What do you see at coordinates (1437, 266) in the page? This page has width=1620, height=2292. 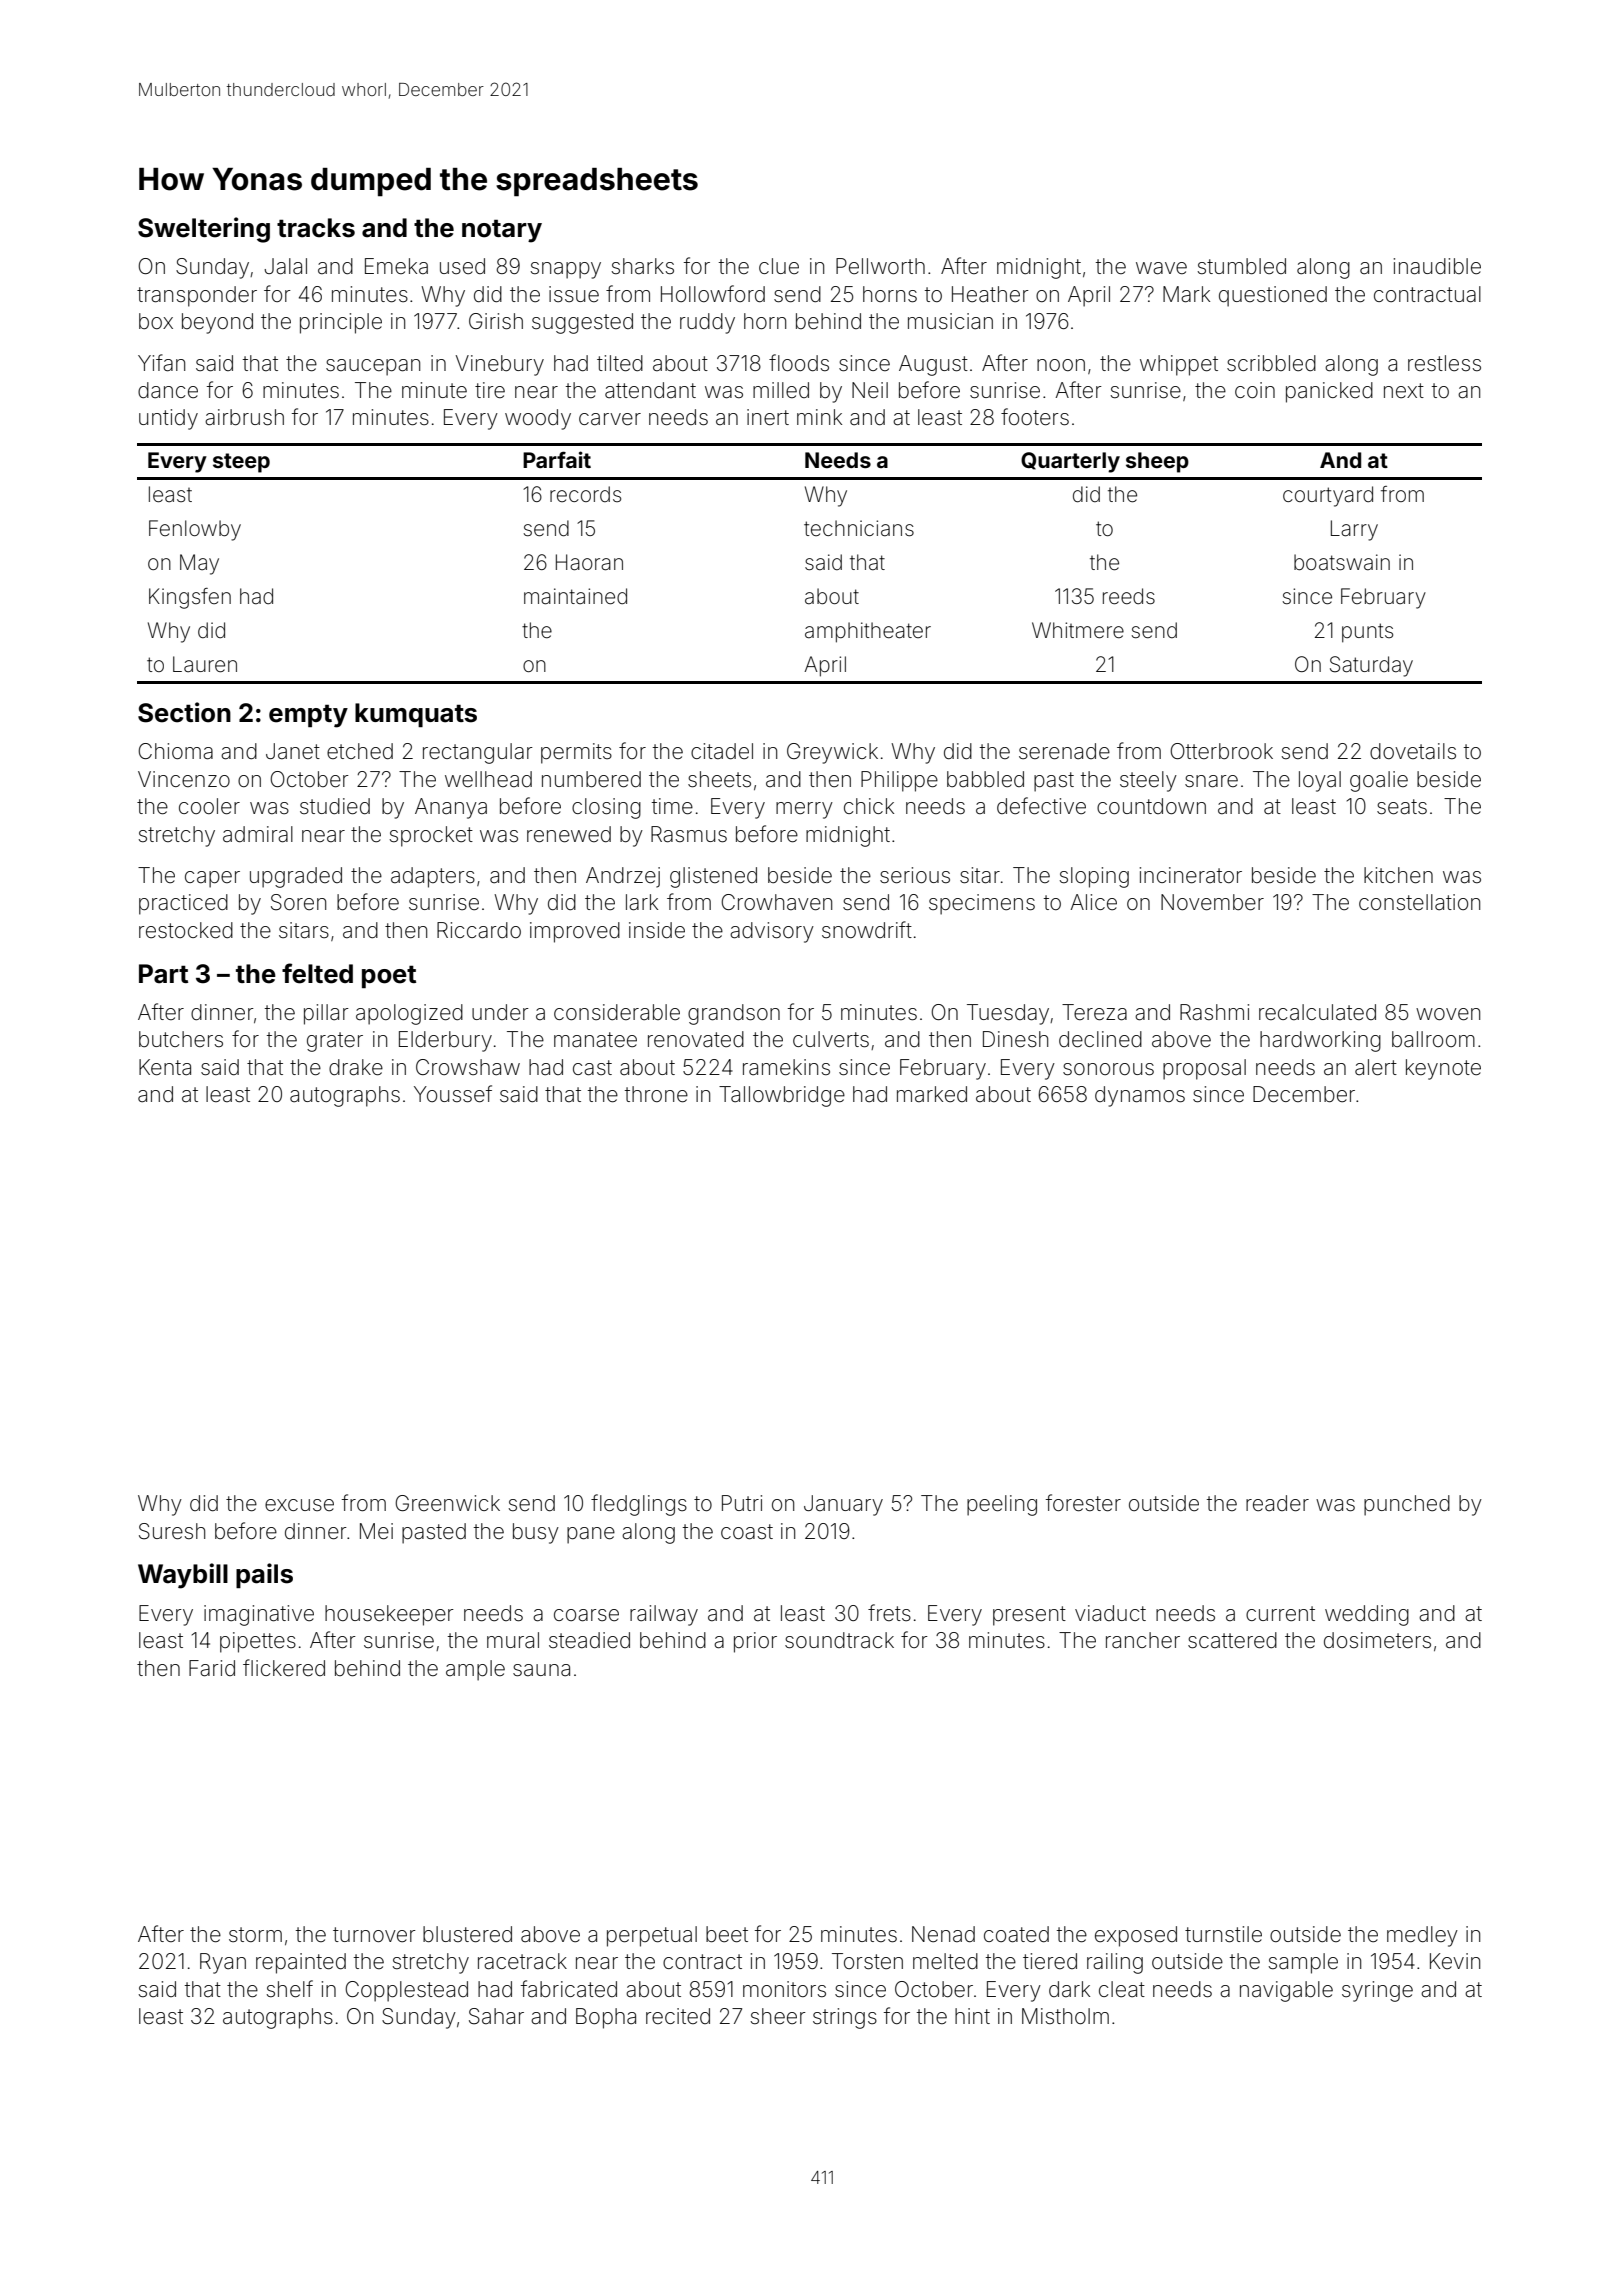 I see `inaudible` at bounding box center [1437, 266].
